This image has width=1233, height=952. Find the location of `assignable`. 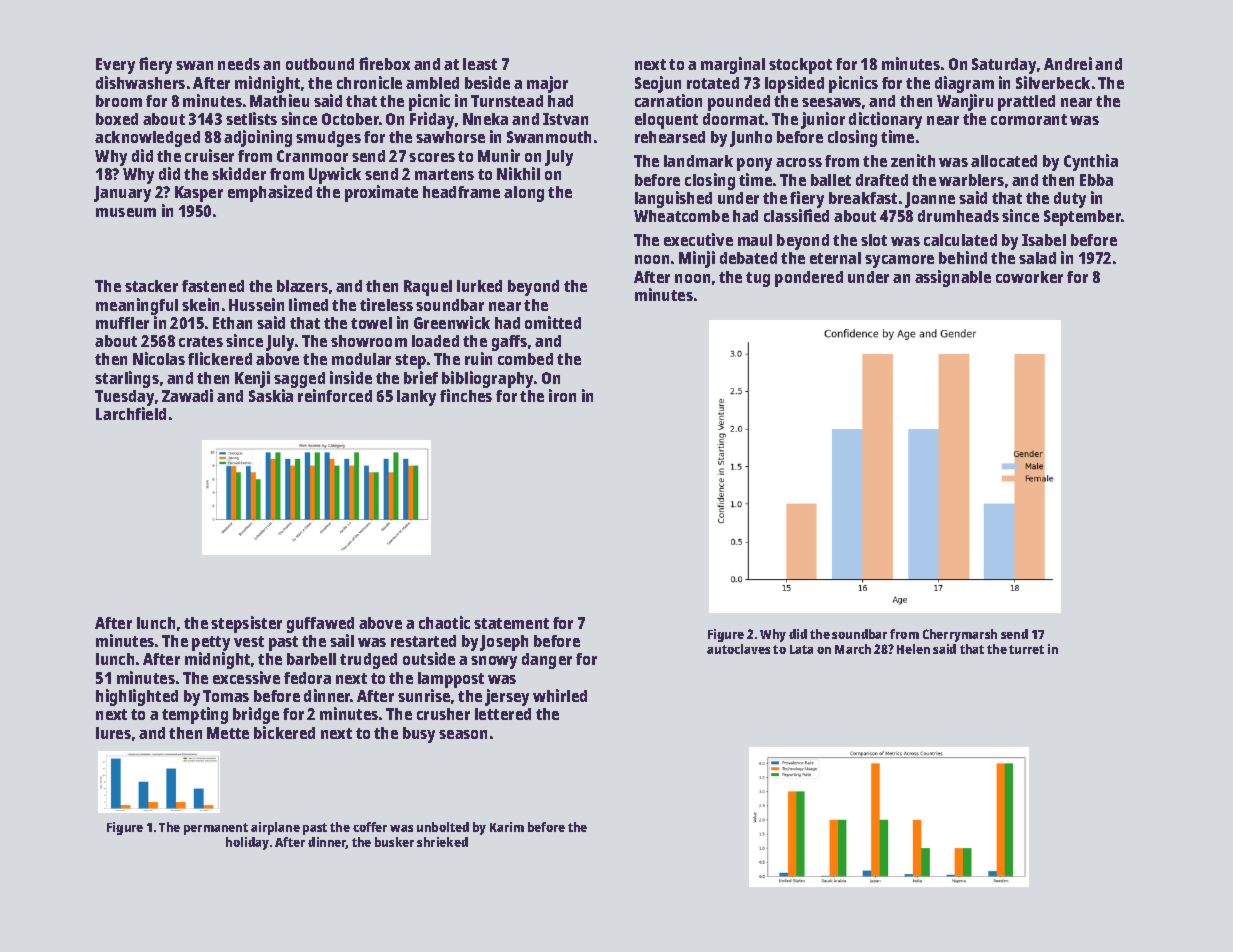

assignable is located at coordinates (953, 278).
